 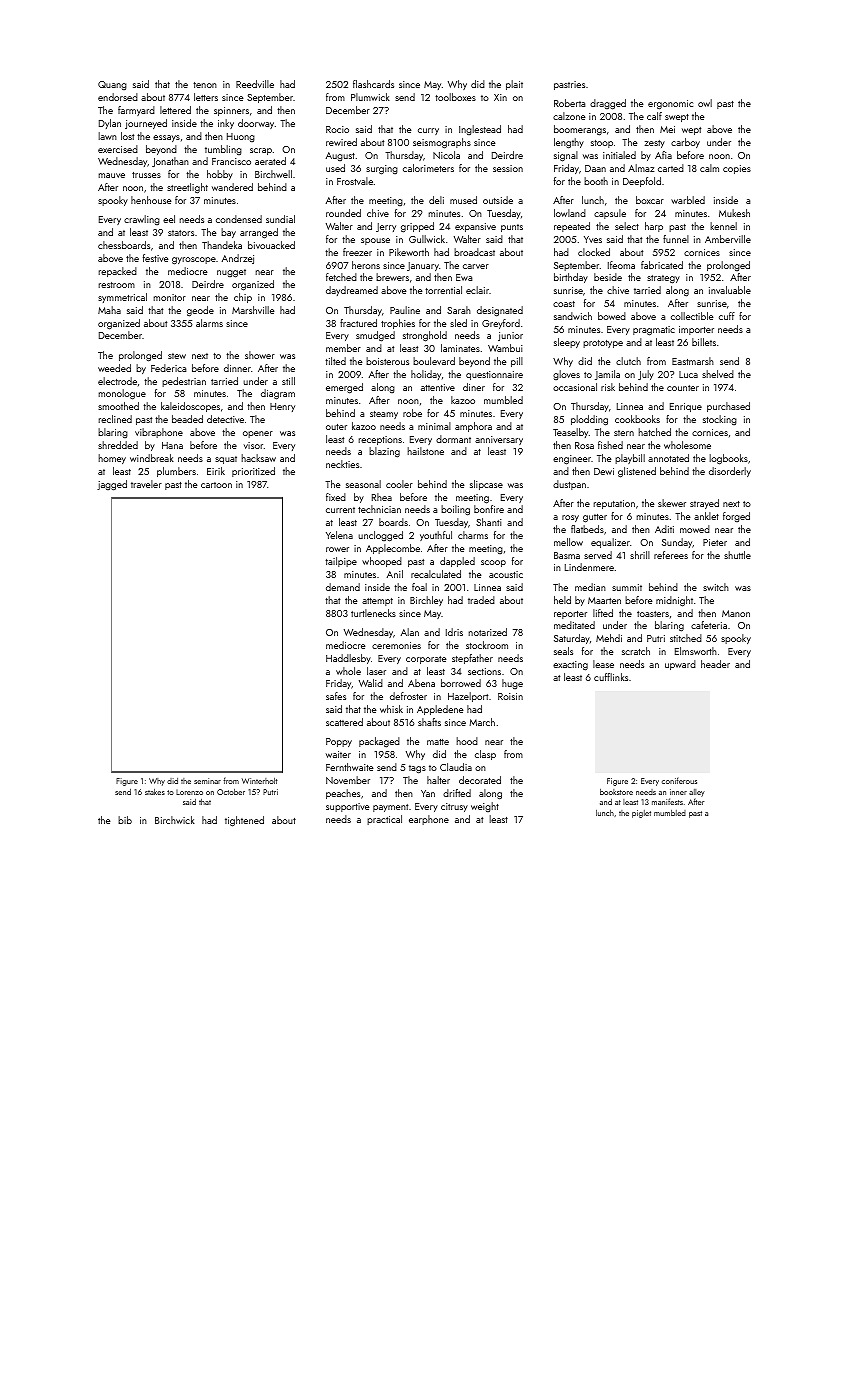 What do you see at coordinates (363, 484) in the screenshot?
I see `seasonal` at bounding box center [363, 484].
